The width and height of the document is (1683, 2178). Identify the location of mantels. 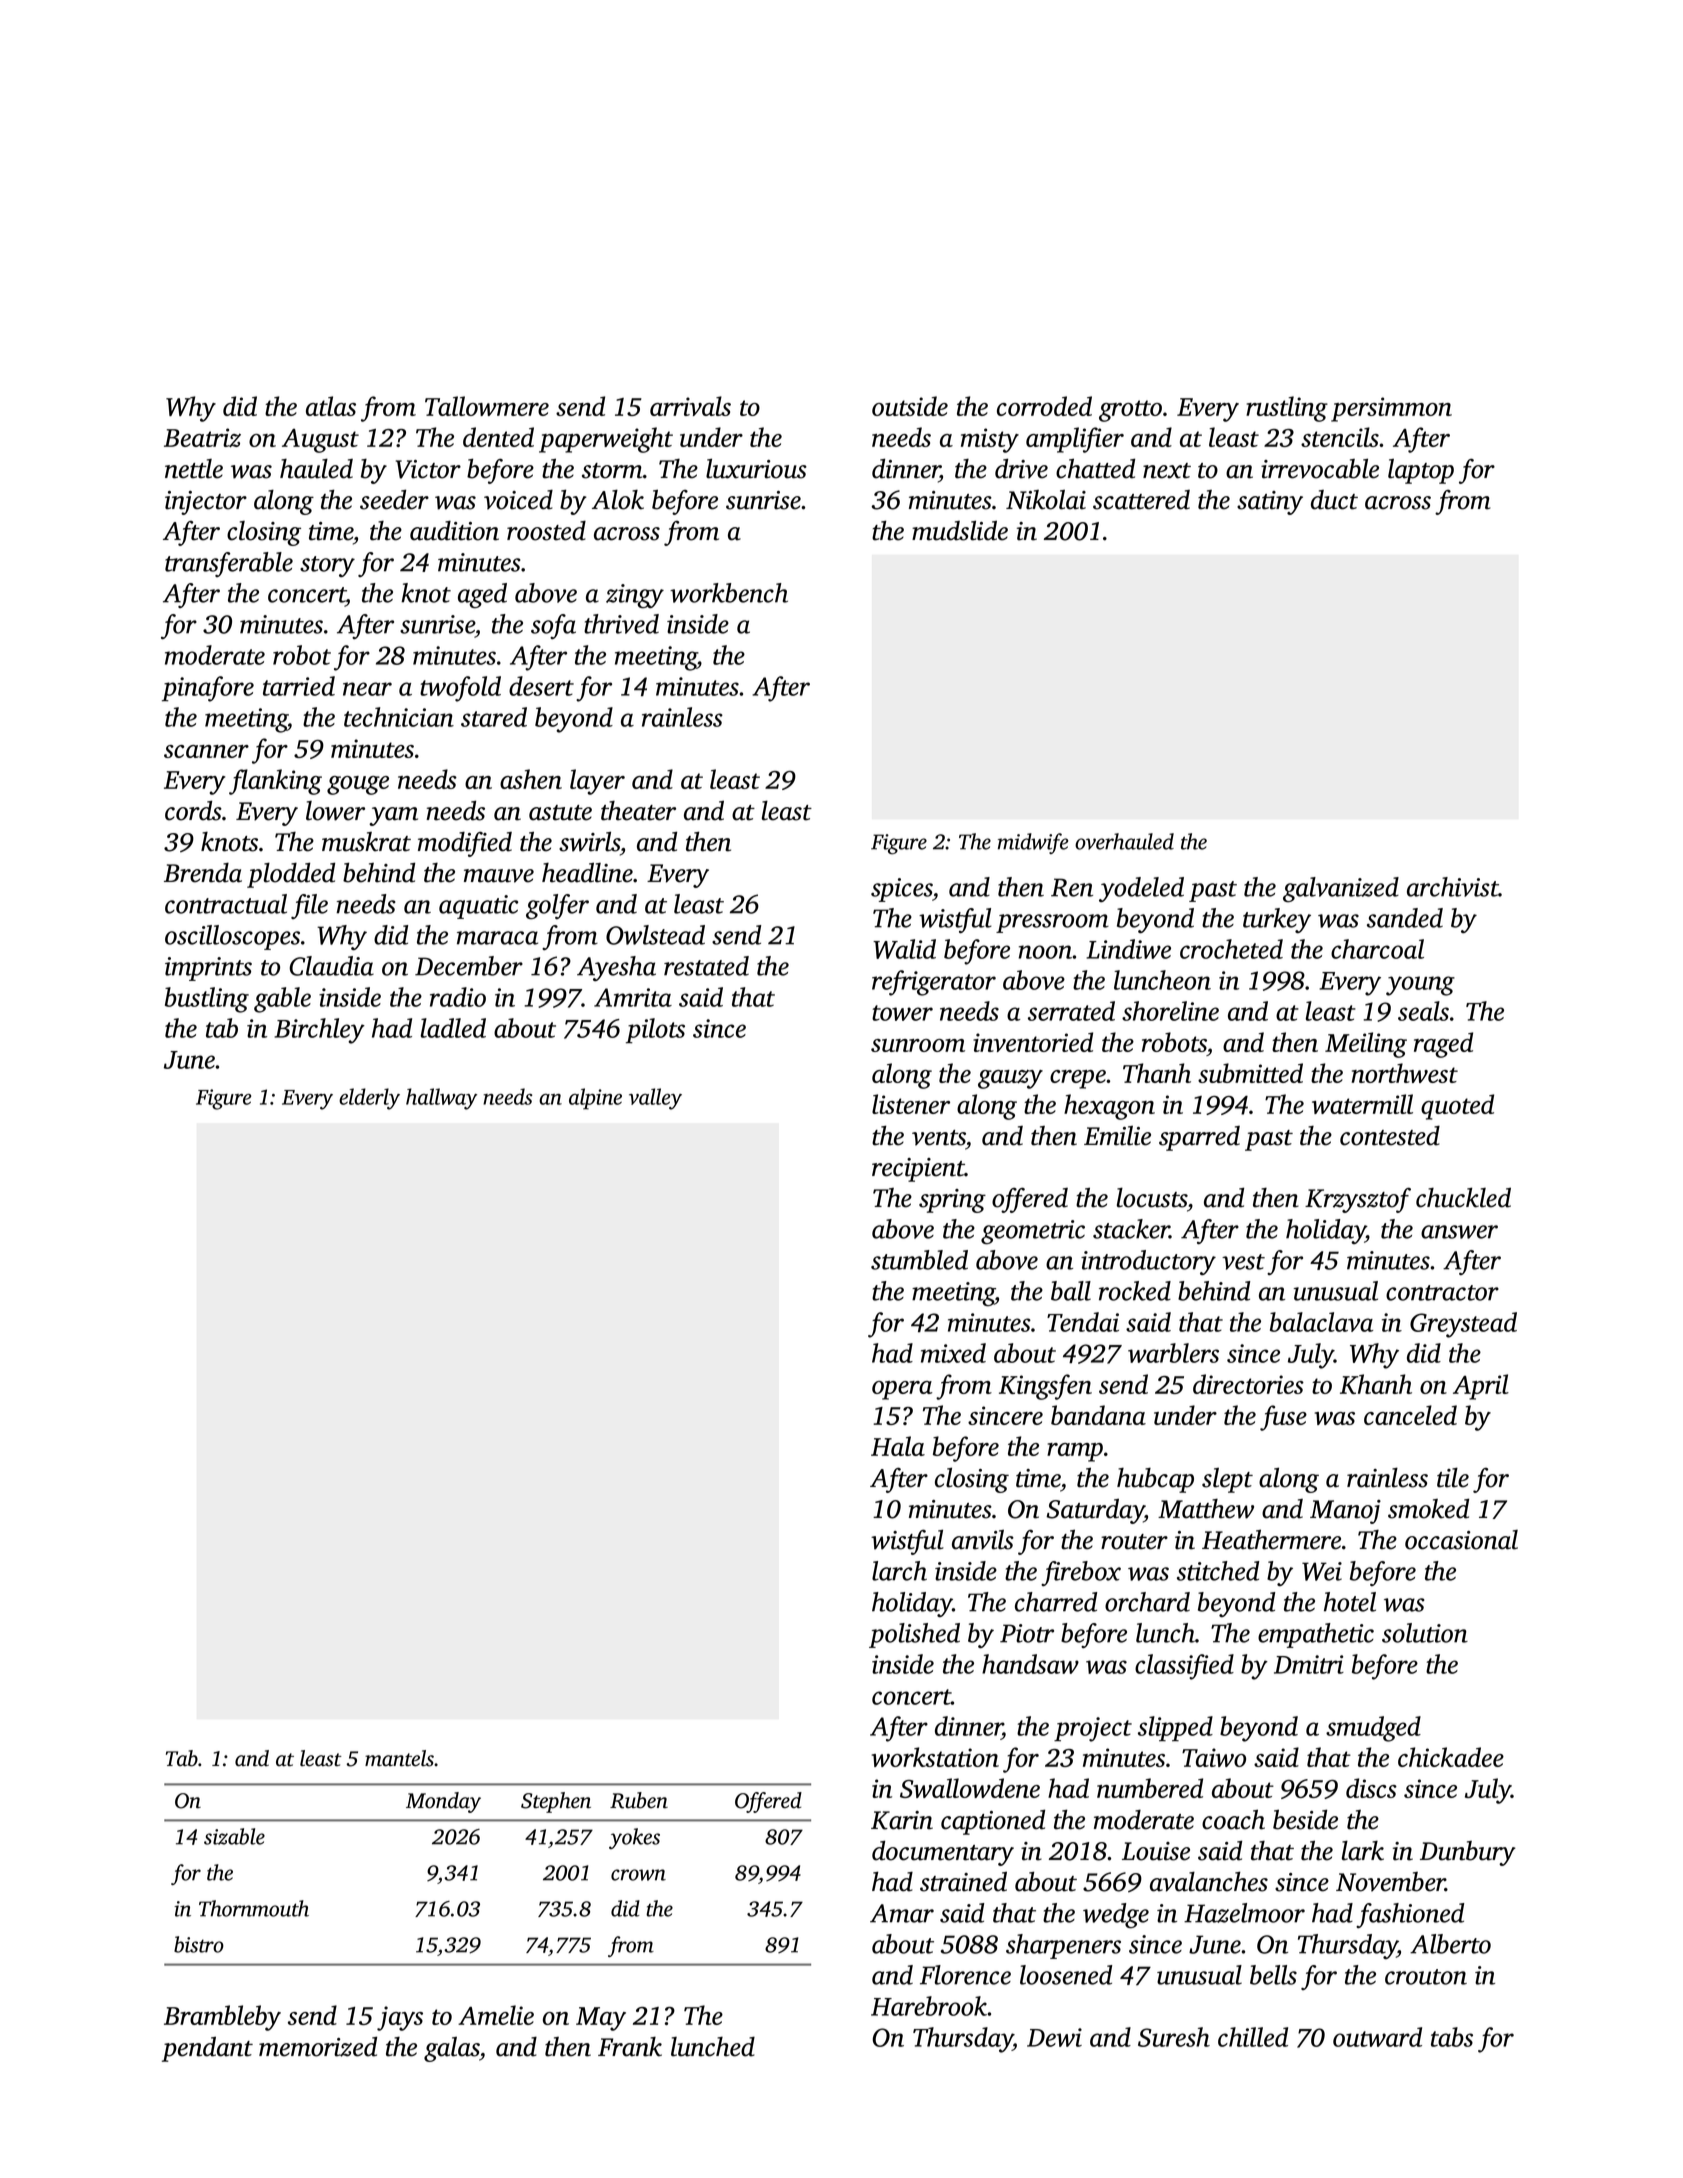
(399, 1758).
